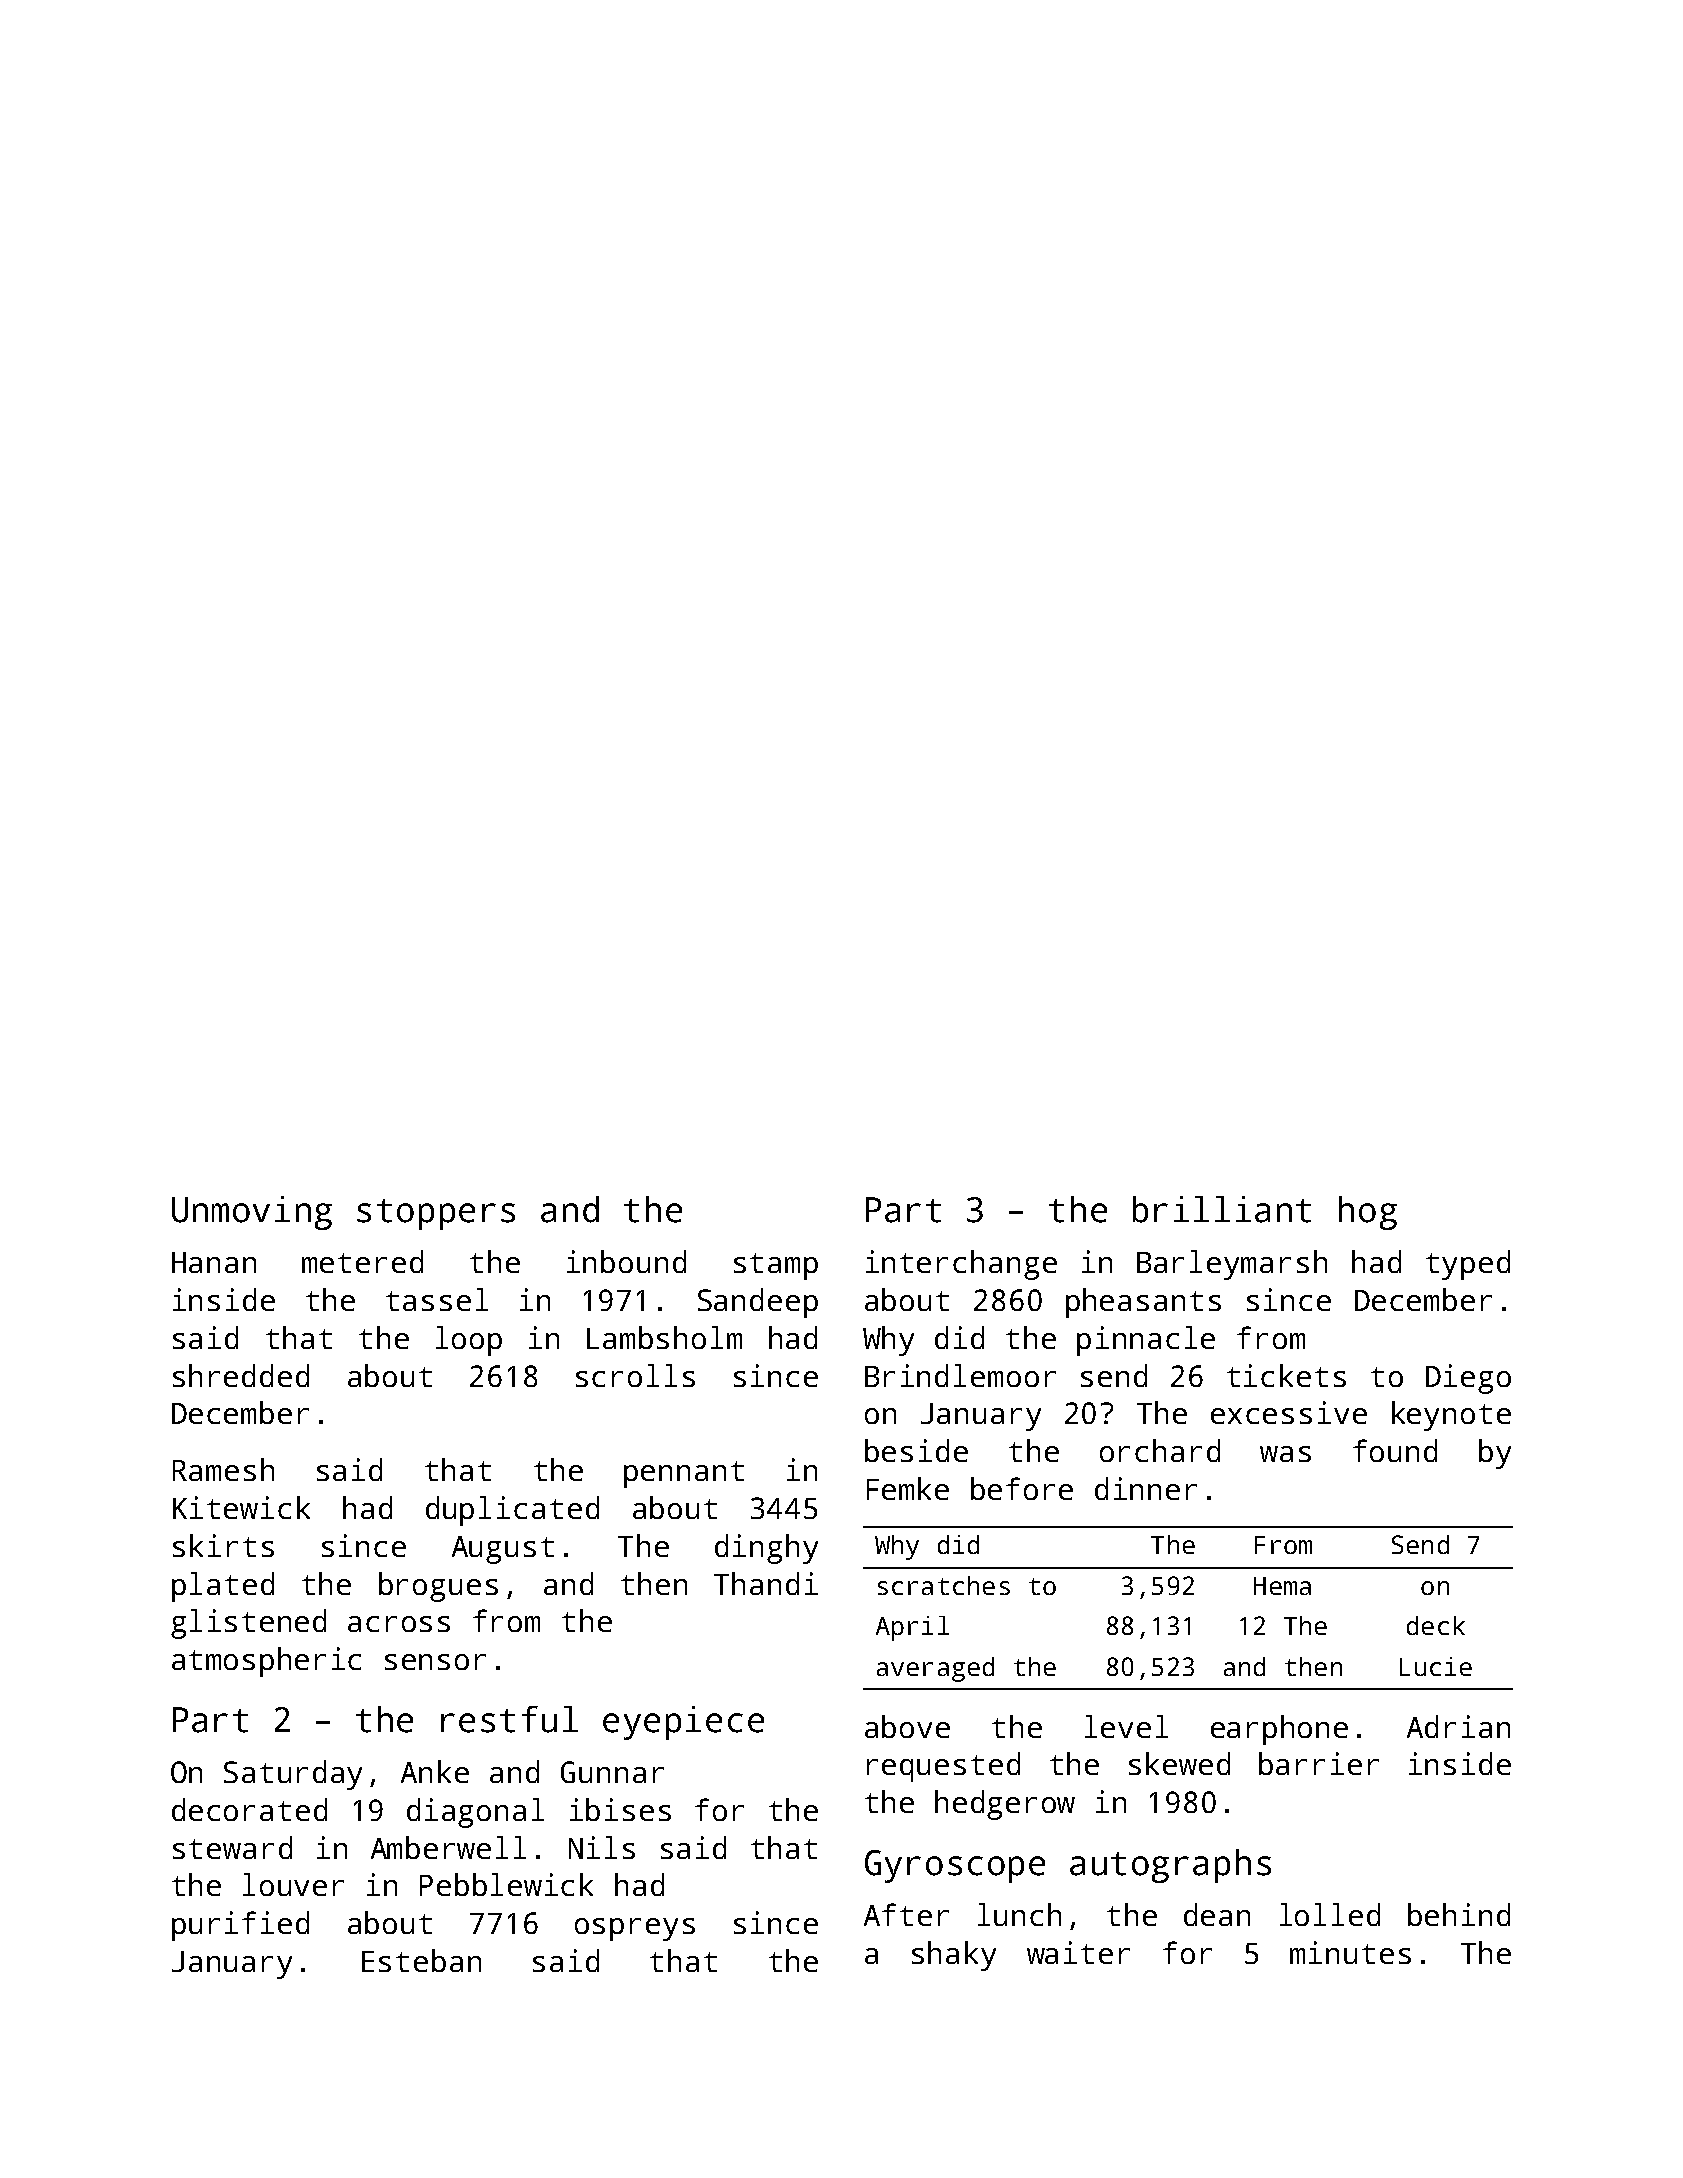  What do you see at coordinates (1222, 1209) in the image?
I see `brilliant` at bounding box center [1222, 1209].
